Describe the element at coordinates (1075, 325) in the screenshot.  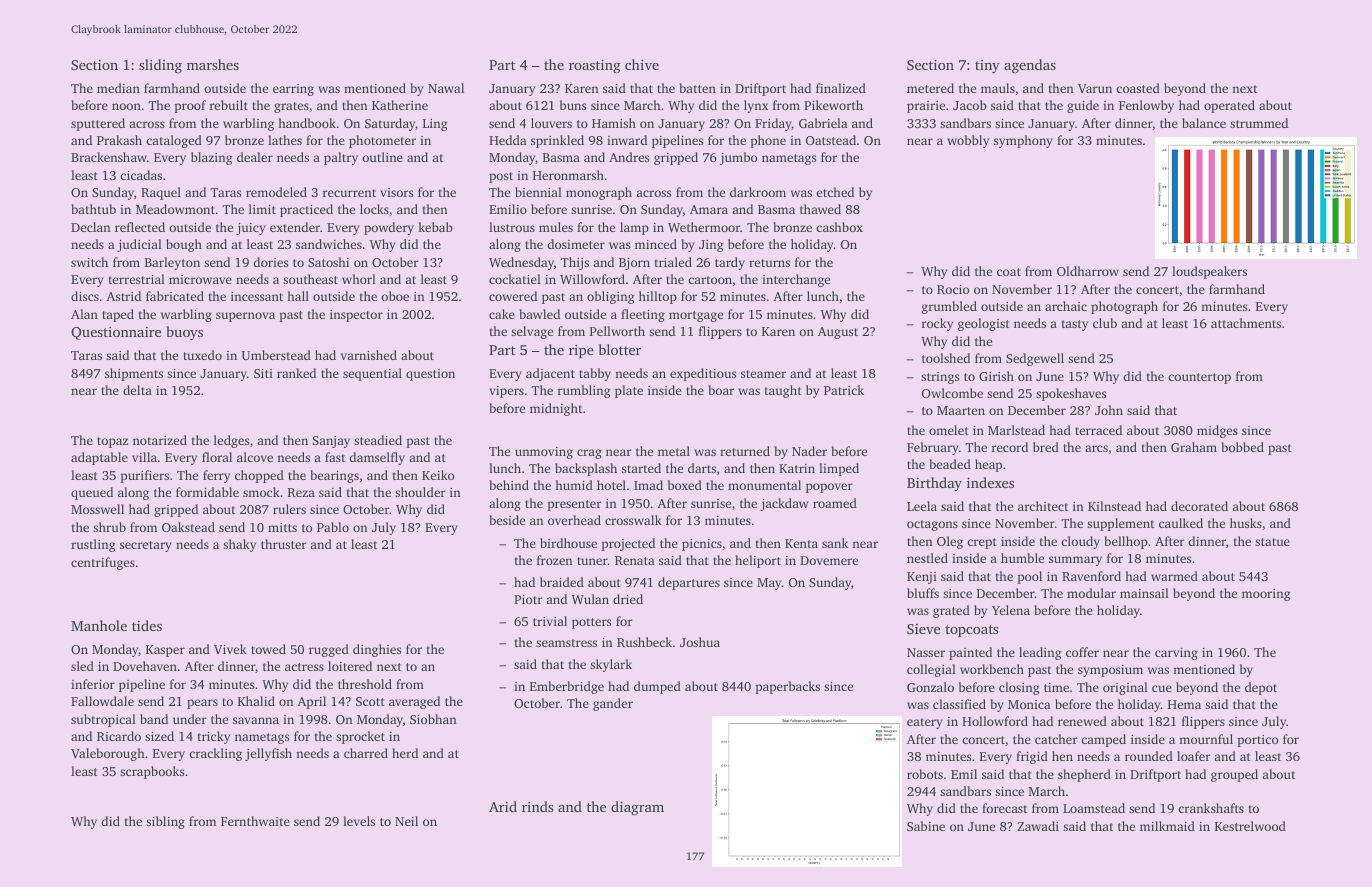
I see `tasty` at that location.
